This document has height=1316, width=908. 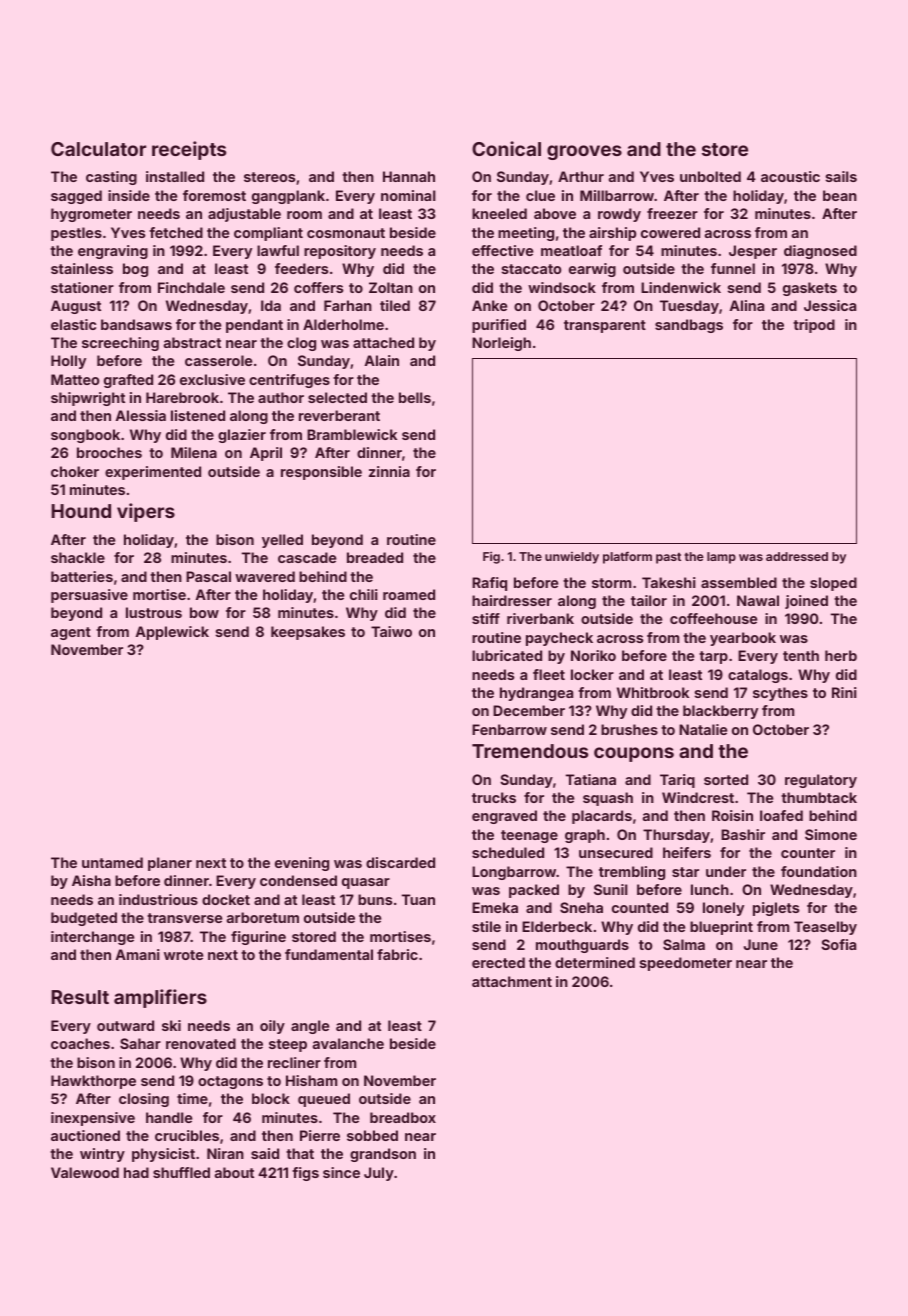 What do you see at coordinates (254, 326) in the document?
I see `pendant` at bounding box center [254, 326].
